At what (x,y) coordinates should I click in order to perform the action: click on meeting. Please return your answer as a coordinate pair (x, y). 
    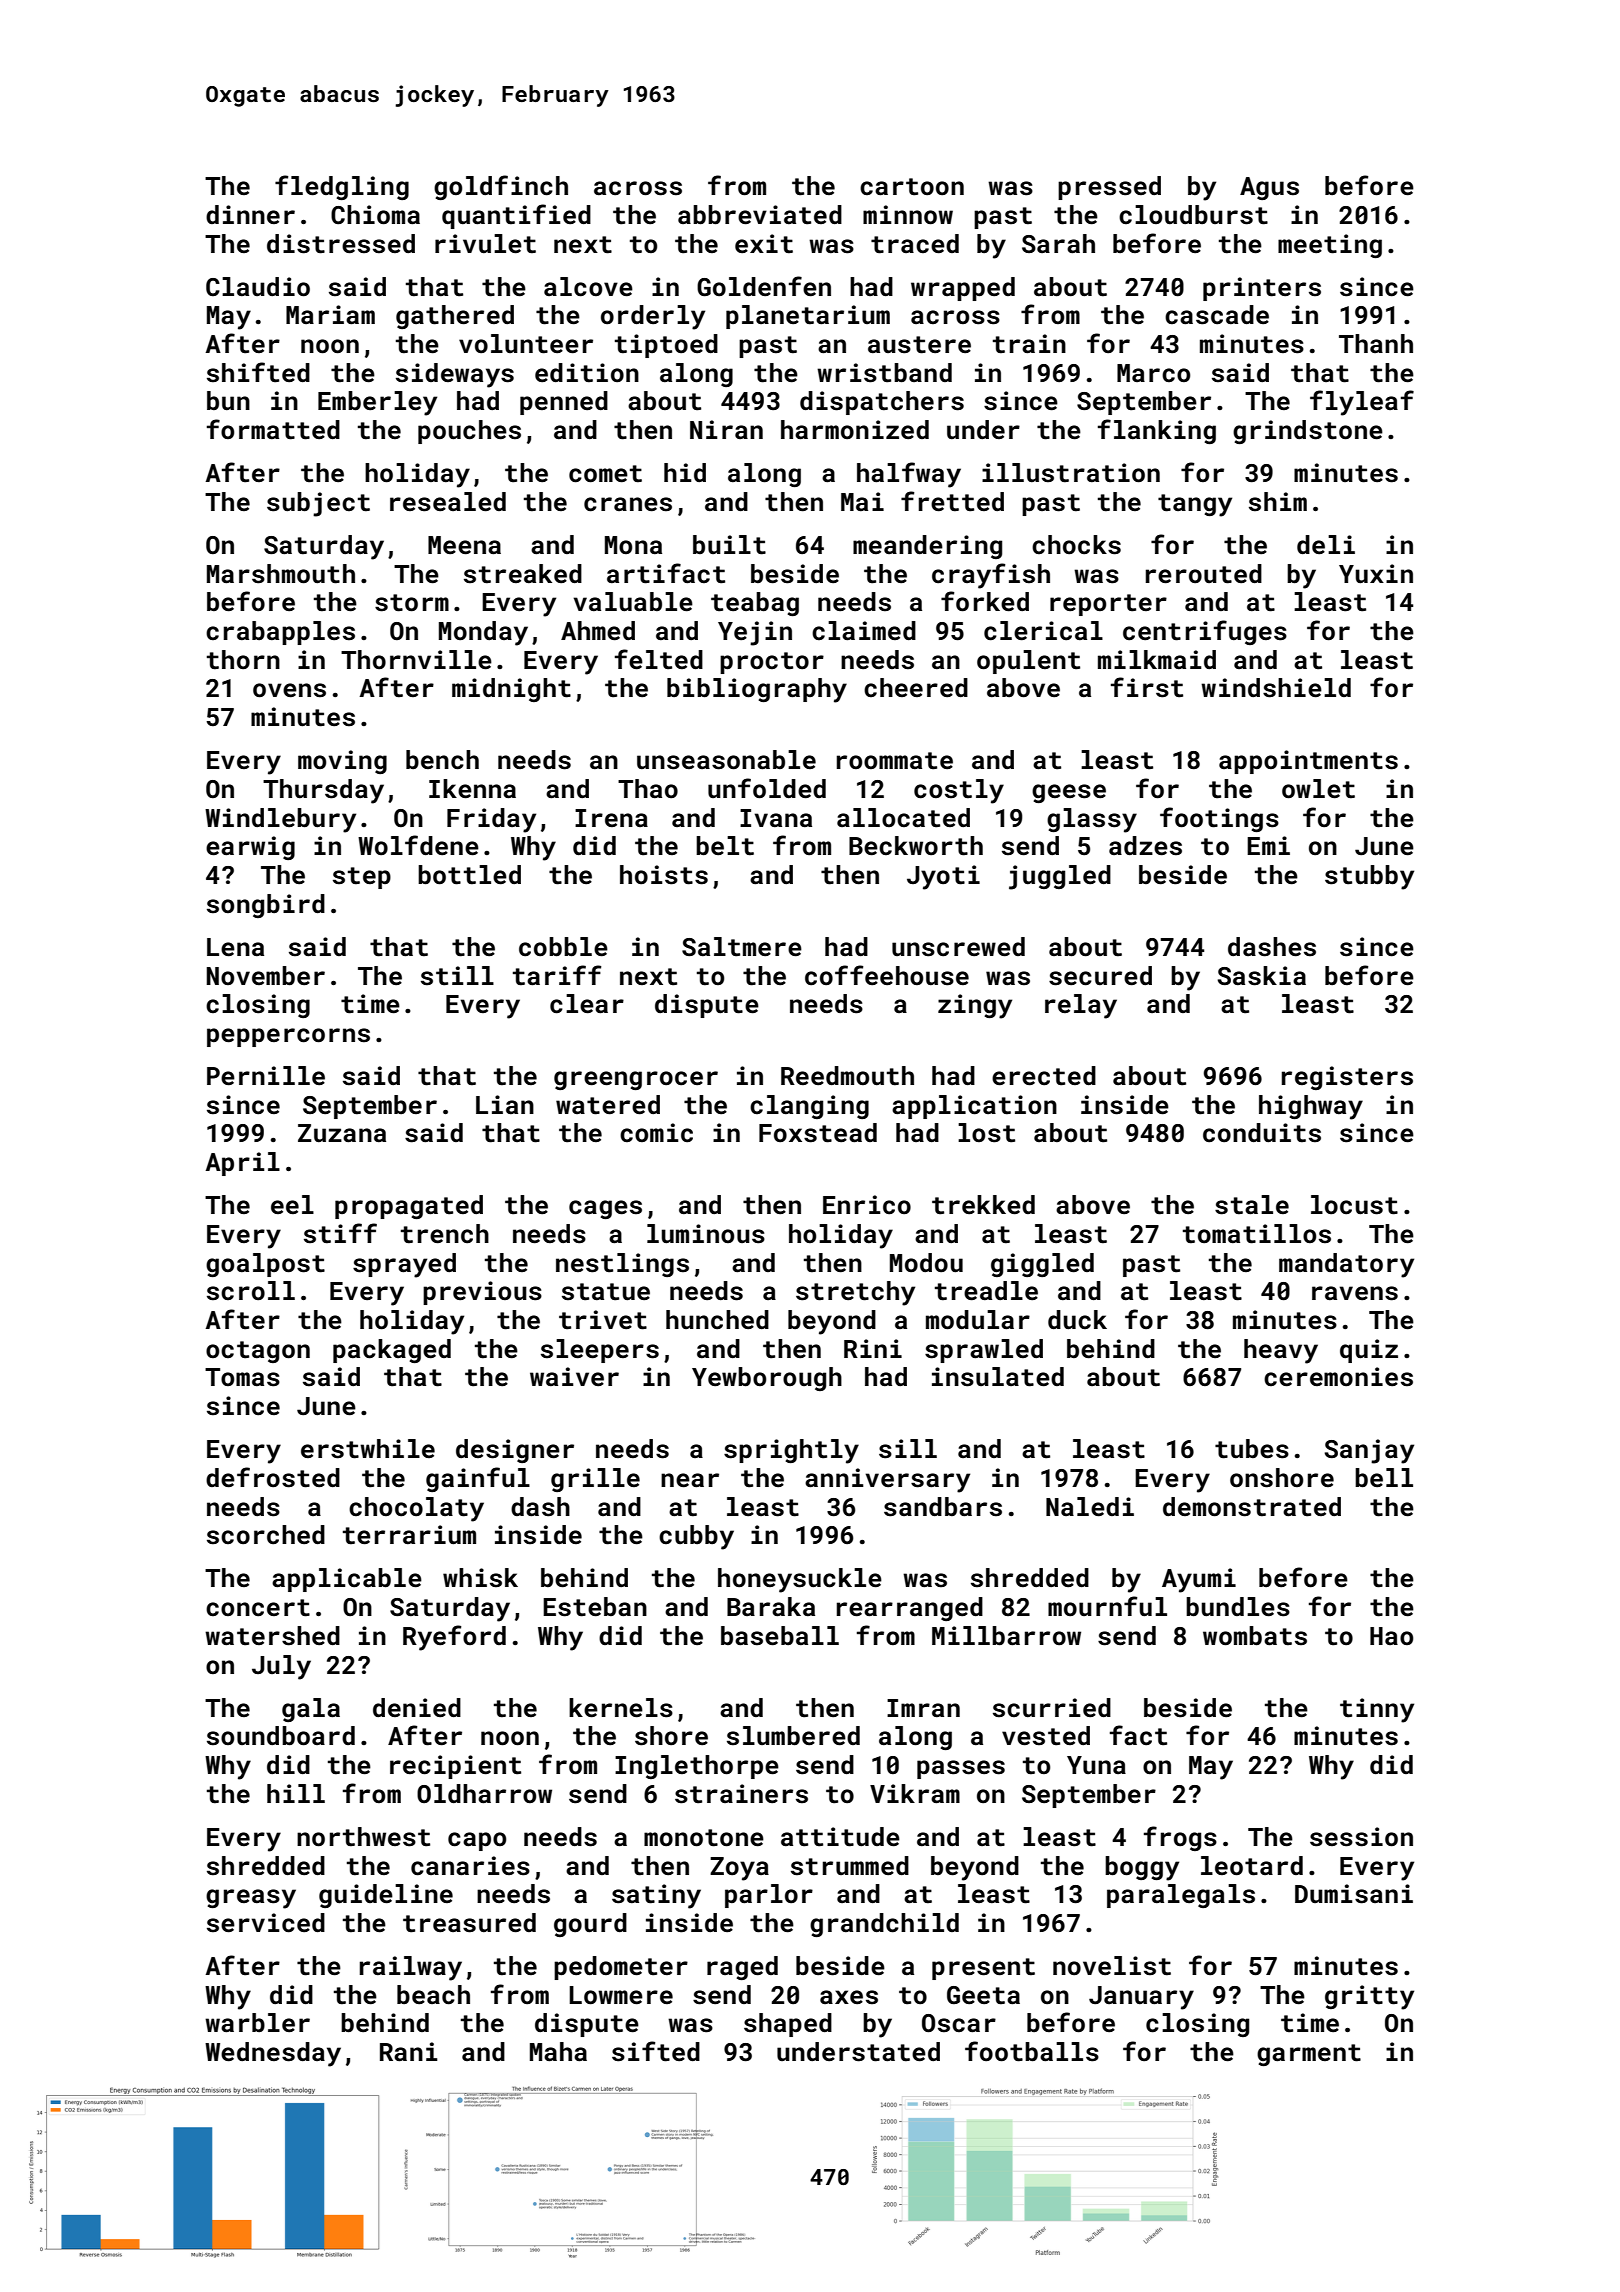
    Looking at the image, I should click on (1330, 246).
